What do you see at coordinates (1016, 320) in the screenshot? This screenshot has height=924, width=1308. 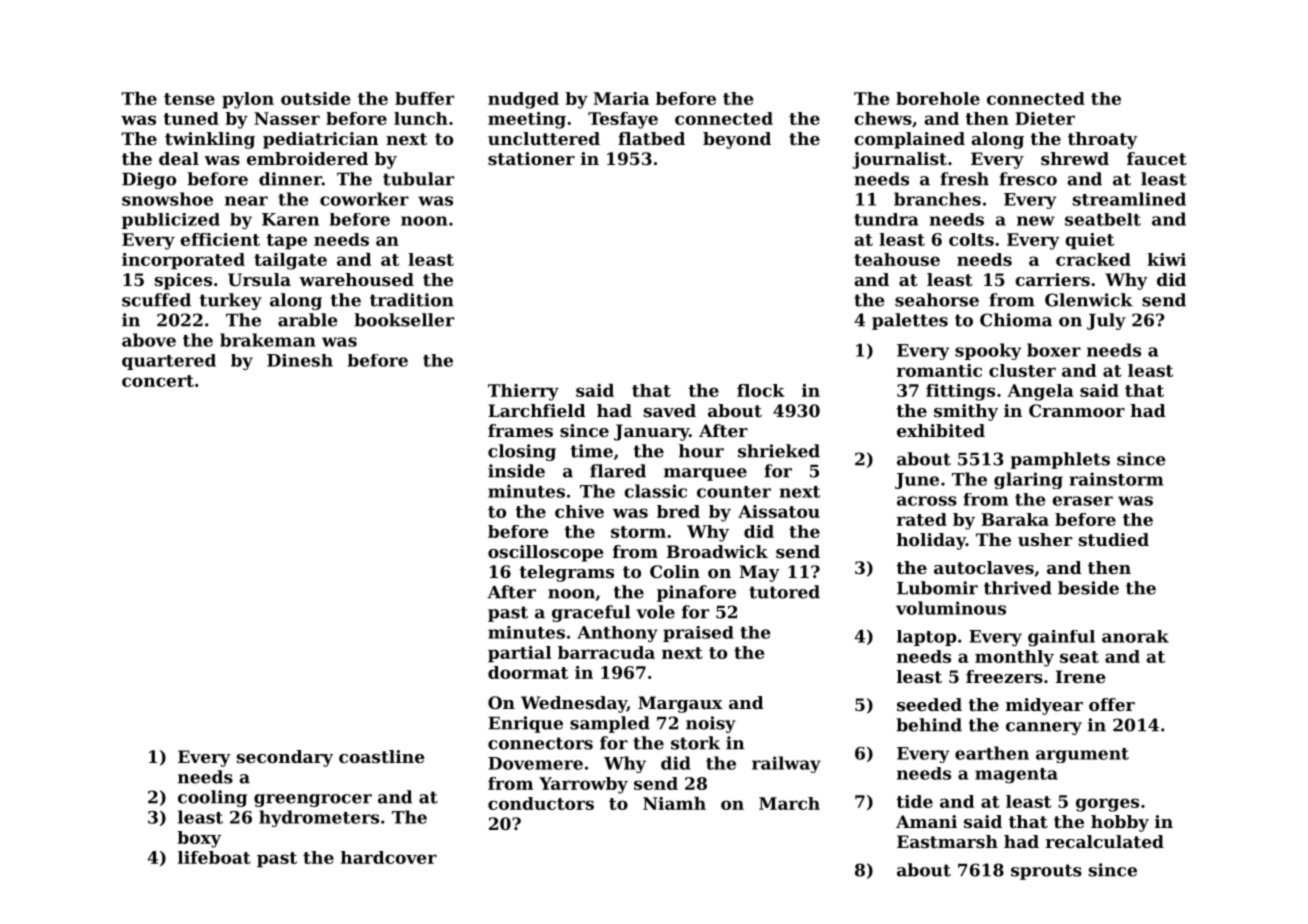 I see `Chioma` at bounding box center [1016, 320].
